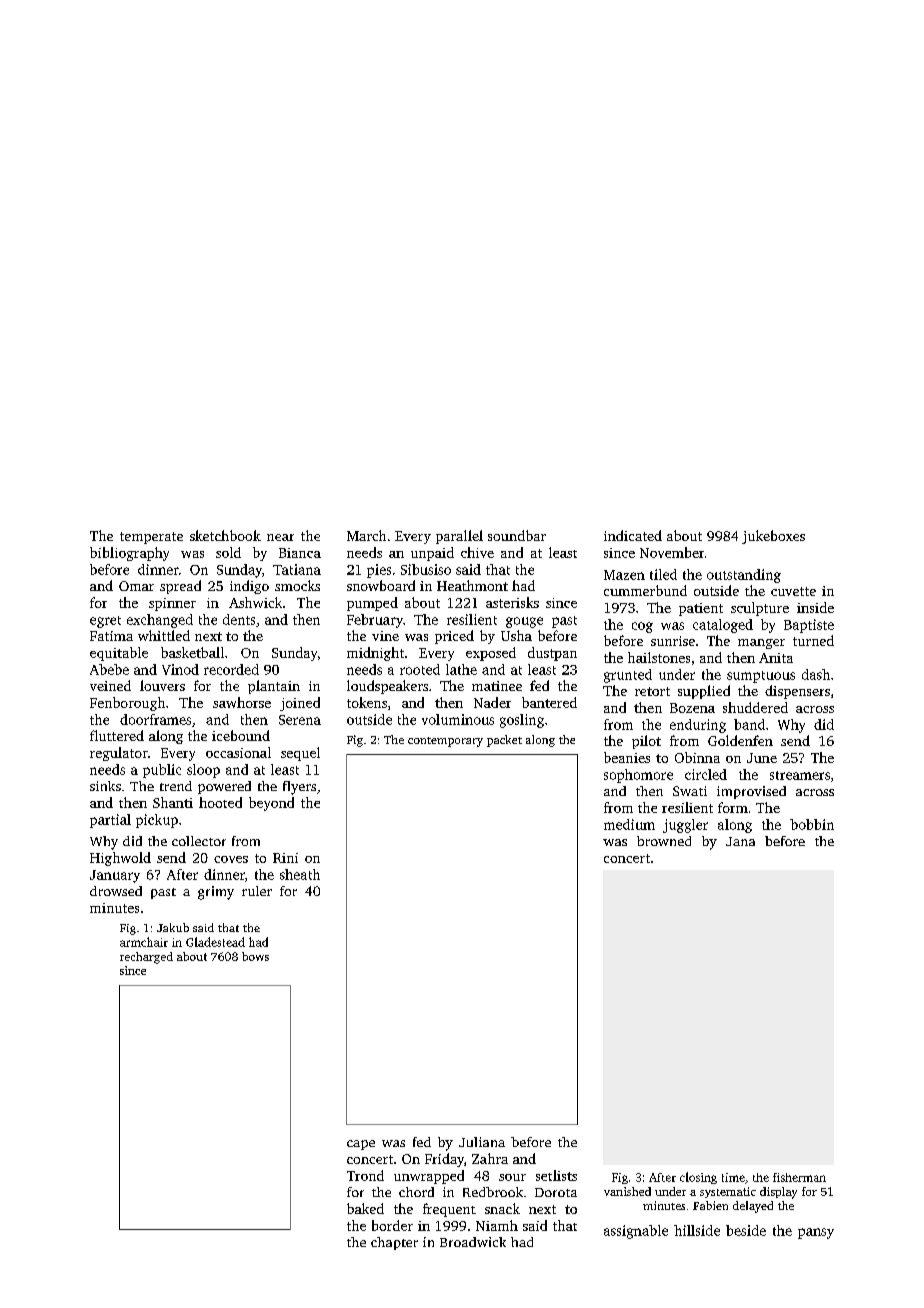 This screenshot has width=924, height=1308. What do you see at coordinates (361, 1145) in the screenshot?
I see `cape` at bounding box center [361, 1145].
